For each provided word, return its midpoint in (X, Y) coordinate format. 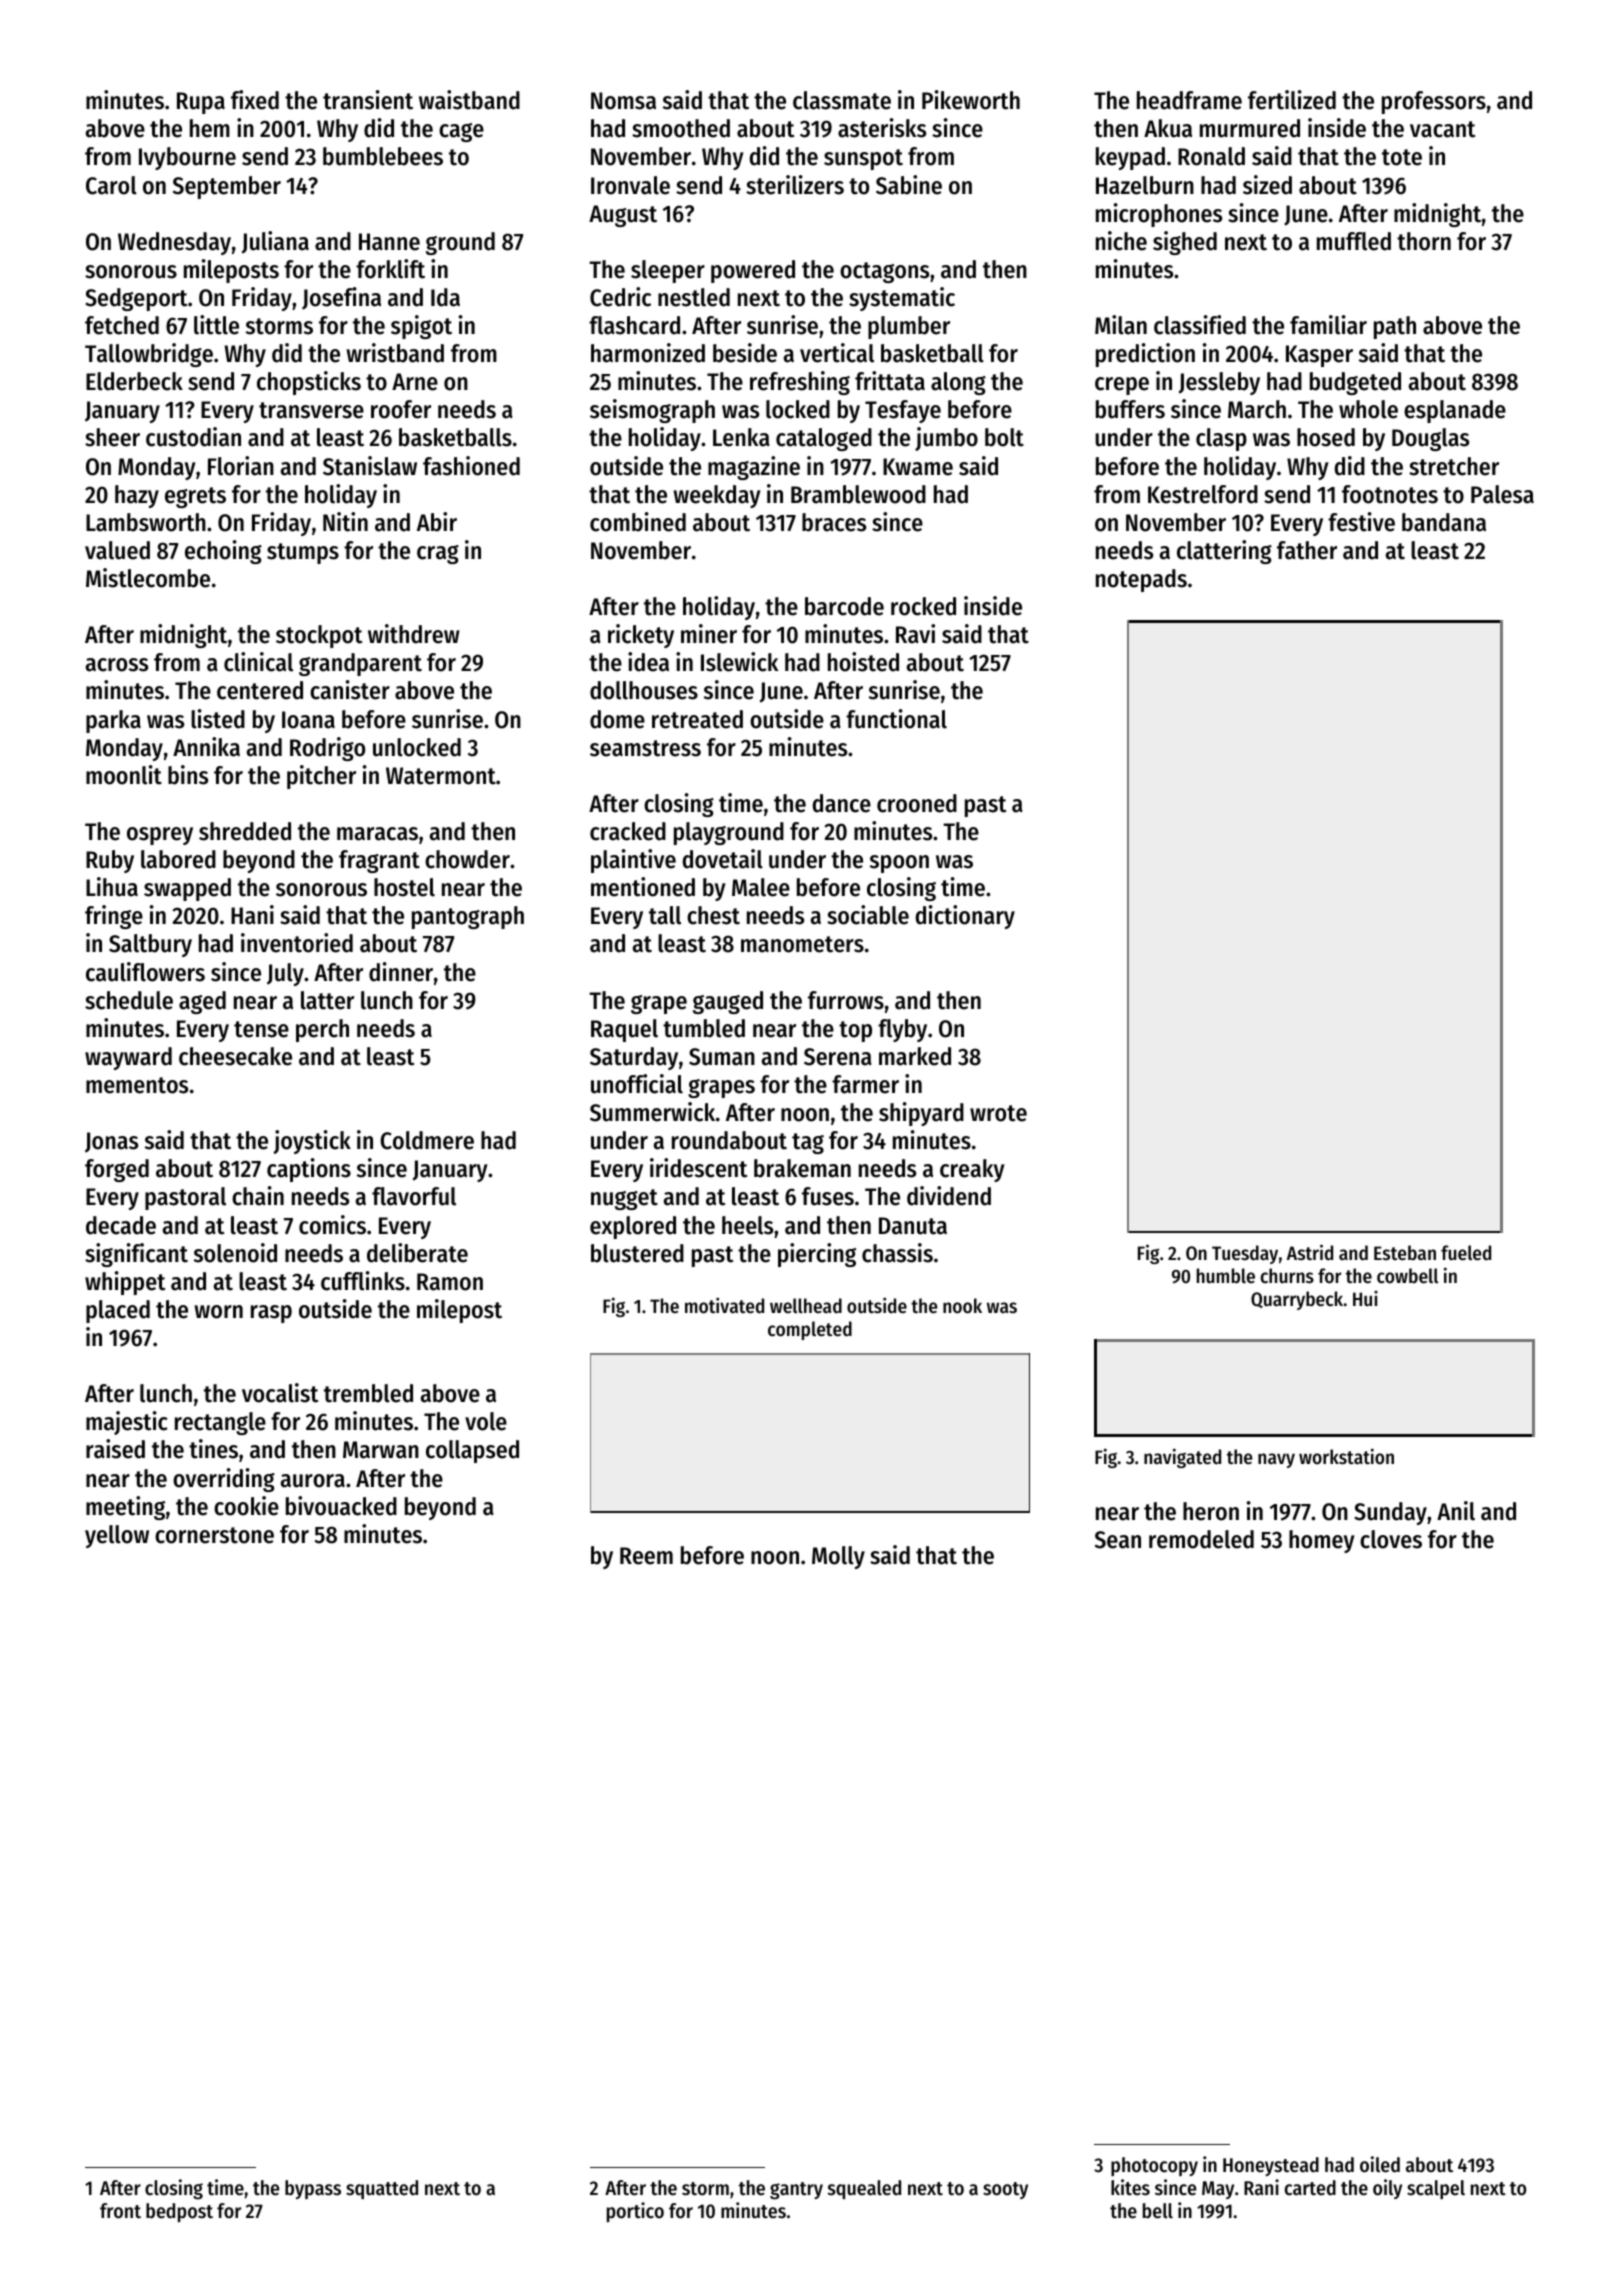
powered (753, 271)
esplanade (1455, 411)
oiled (1380, 2164)
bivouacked (341, 1506)
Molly (838, 1557)
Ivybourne (187, 158)
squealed (864, 2189)
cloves (1391, 1539)
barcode (844, 606)
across (116, 665)
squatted (382, 2189)
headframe (1189, 100)
